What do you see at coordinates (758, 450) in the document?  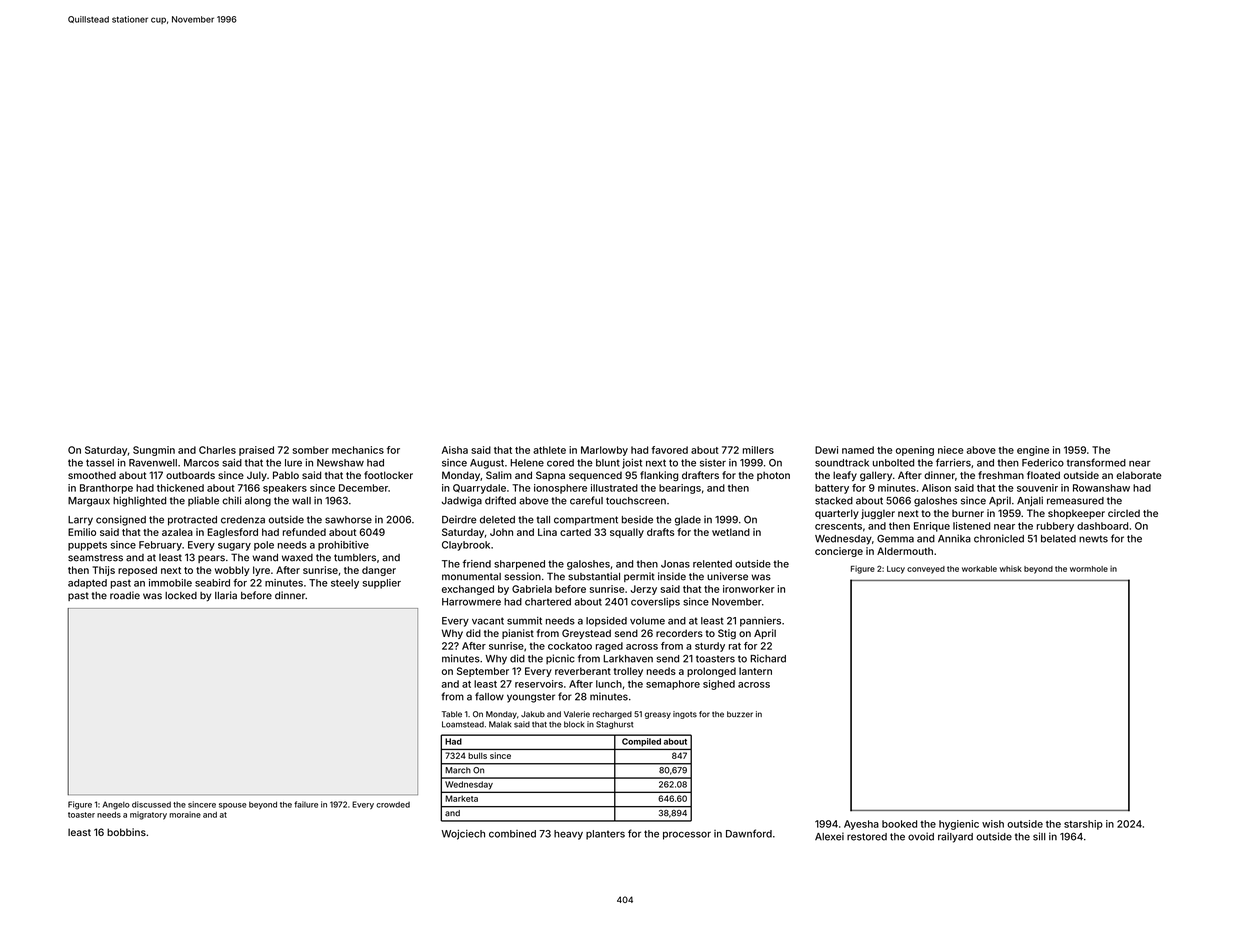 I see `millers` at bounding box center [758, 450].
